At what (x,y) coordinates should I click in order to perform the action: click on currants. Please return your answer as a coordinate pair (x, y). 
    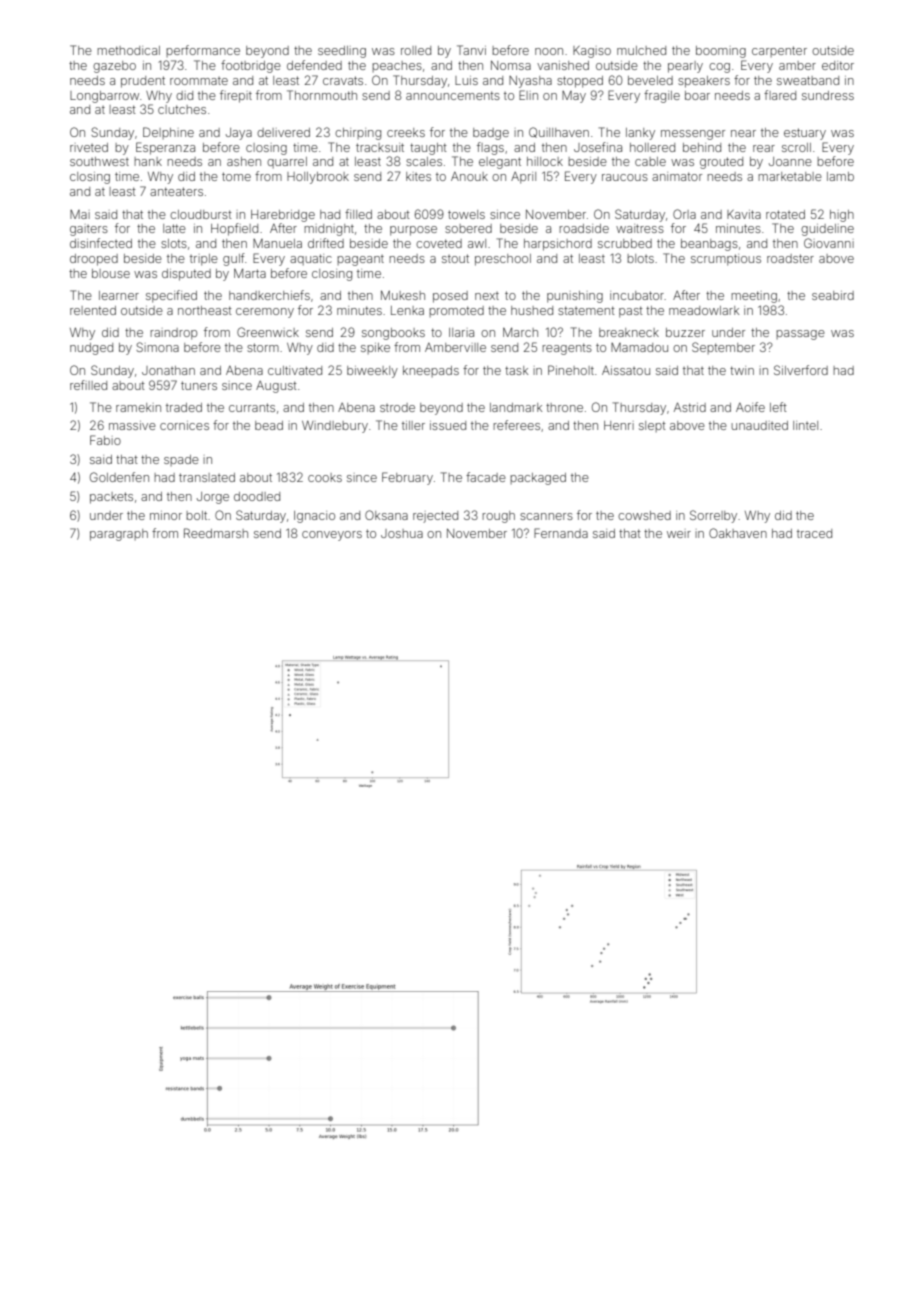
    Looking at the image, I should click on (252, 407).
